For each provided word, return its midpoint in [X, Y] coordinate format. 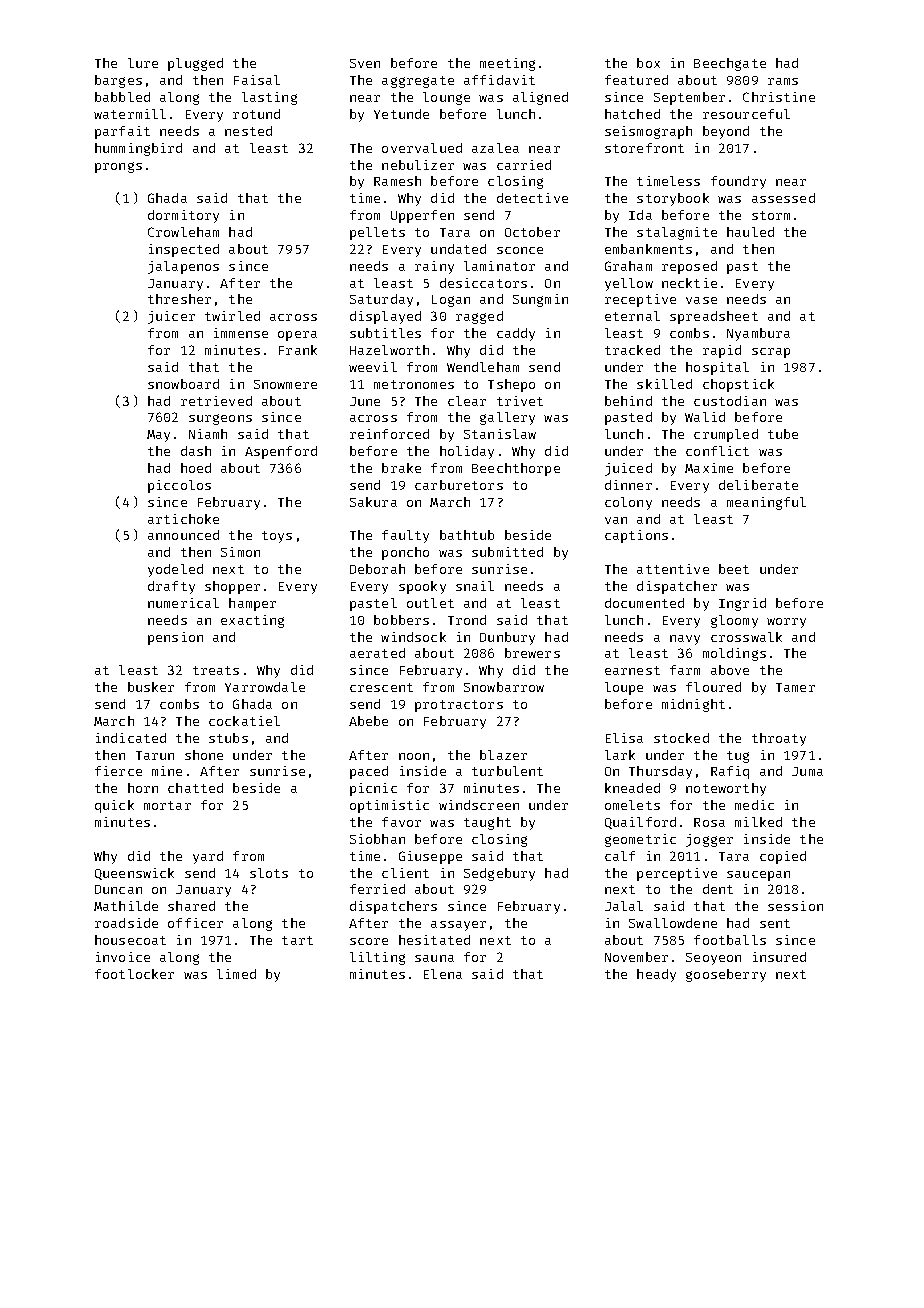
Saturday [381, 300]
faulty [405, 536]
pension [175, 638]
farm [685, 670]
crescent [381, 687]
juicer [171, 317]
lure [143, 63]
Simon [240, 552]
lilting [377, 958]
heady [656, 975]
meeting [507, 64]
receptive [640, 300]
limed [236, 974]
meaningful [766, 503]
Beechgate [730, 64]
